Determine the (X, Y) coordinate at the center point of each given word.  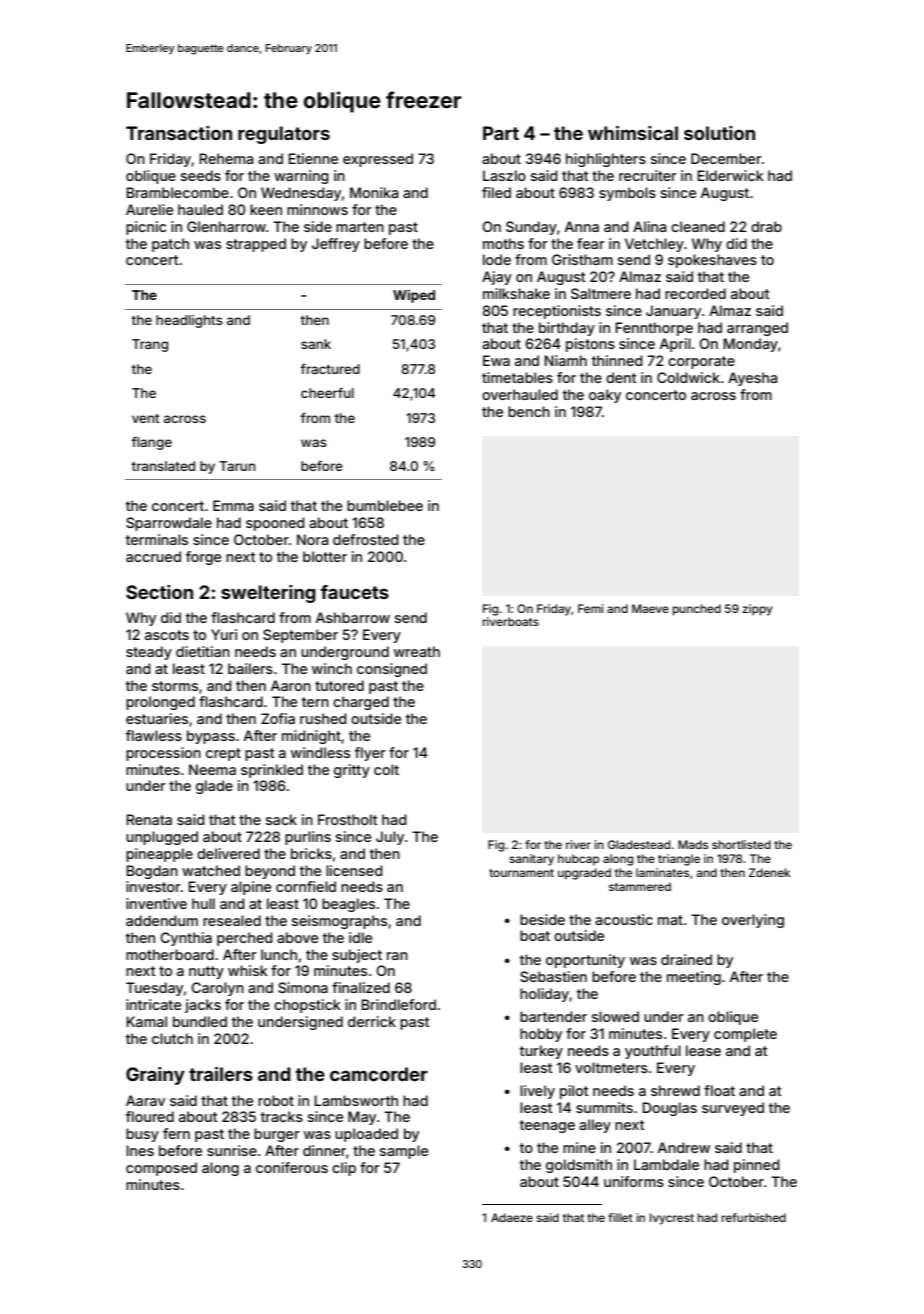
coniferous (292, 1167)
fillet (620, 1217)
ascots (167, 635)
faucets (355, 592)
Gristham (582, 259)
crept (223, 754)
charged (361, 703)
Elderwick (730, 175)
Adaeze (512, 1217)
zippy (757, 610)
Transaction (179, 133)
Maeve (650, 608)
